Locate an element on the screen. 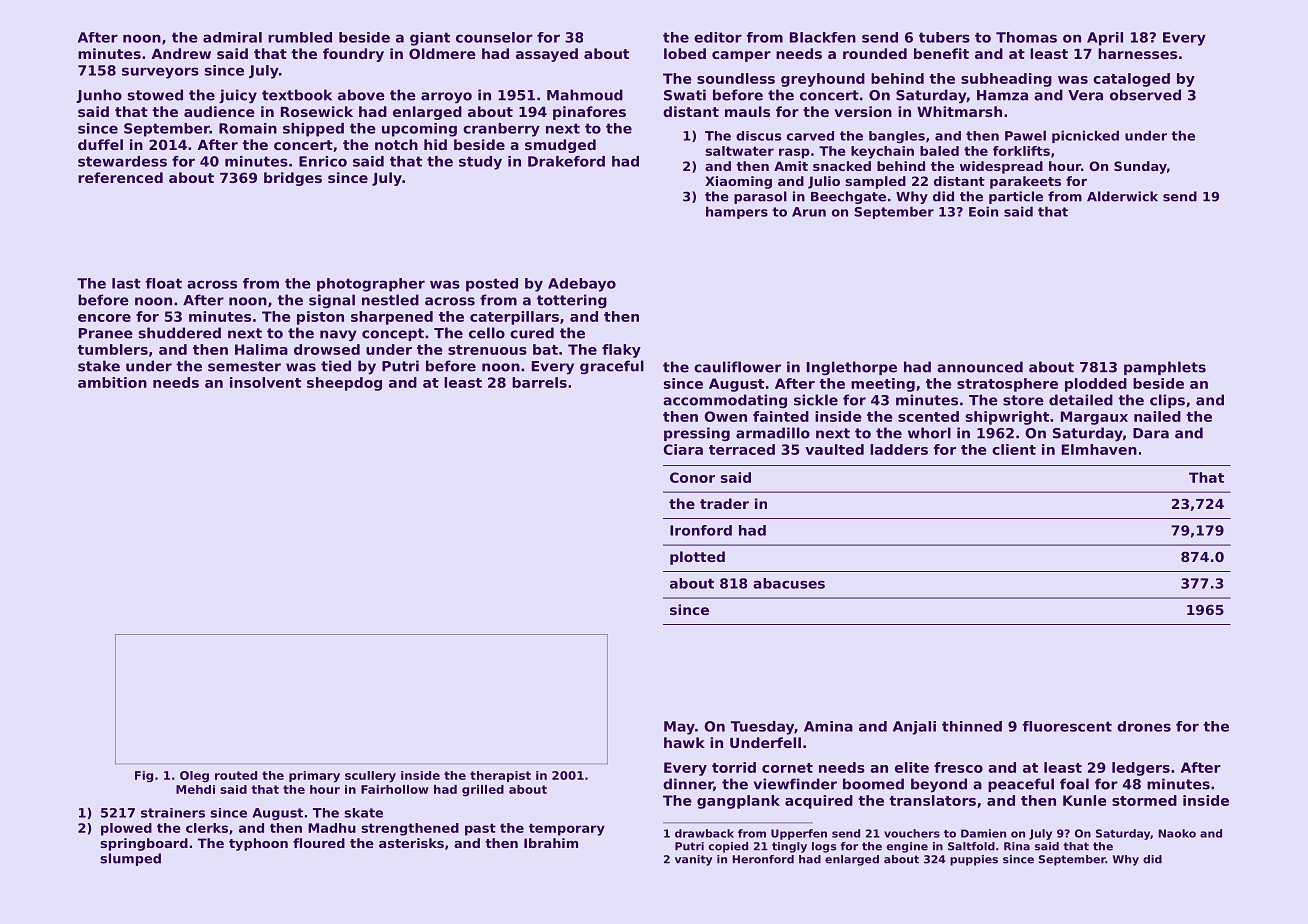  foundry is located at coordinates (353, 55).
